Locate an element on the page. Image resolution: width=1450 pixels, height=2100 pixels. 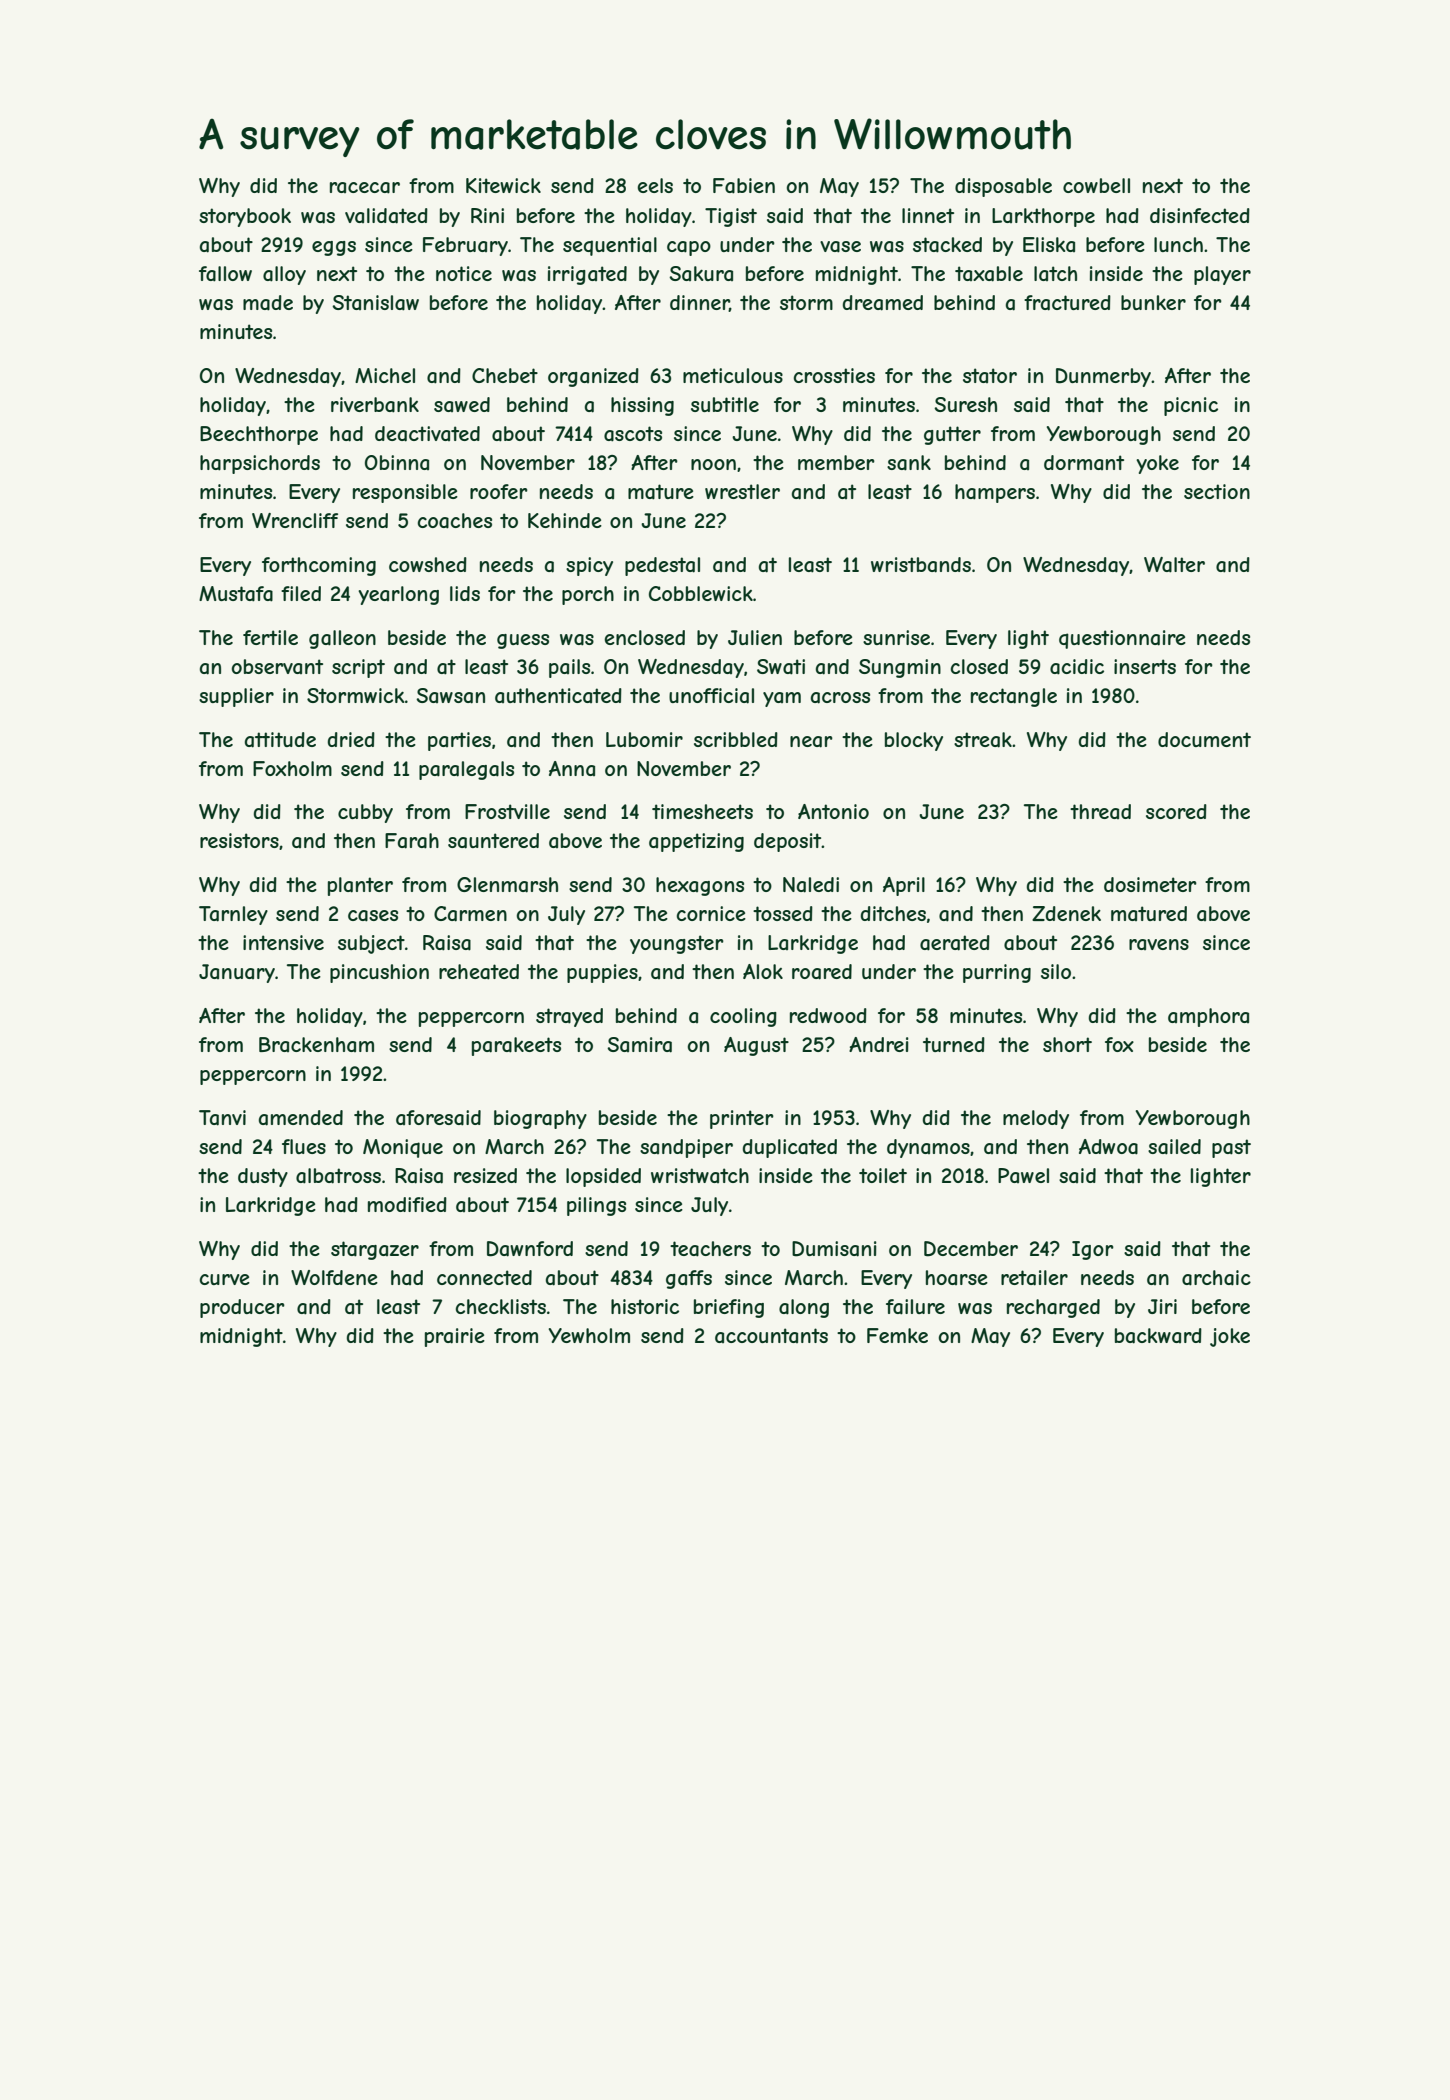
planter is located at coordinates (360, 886).
